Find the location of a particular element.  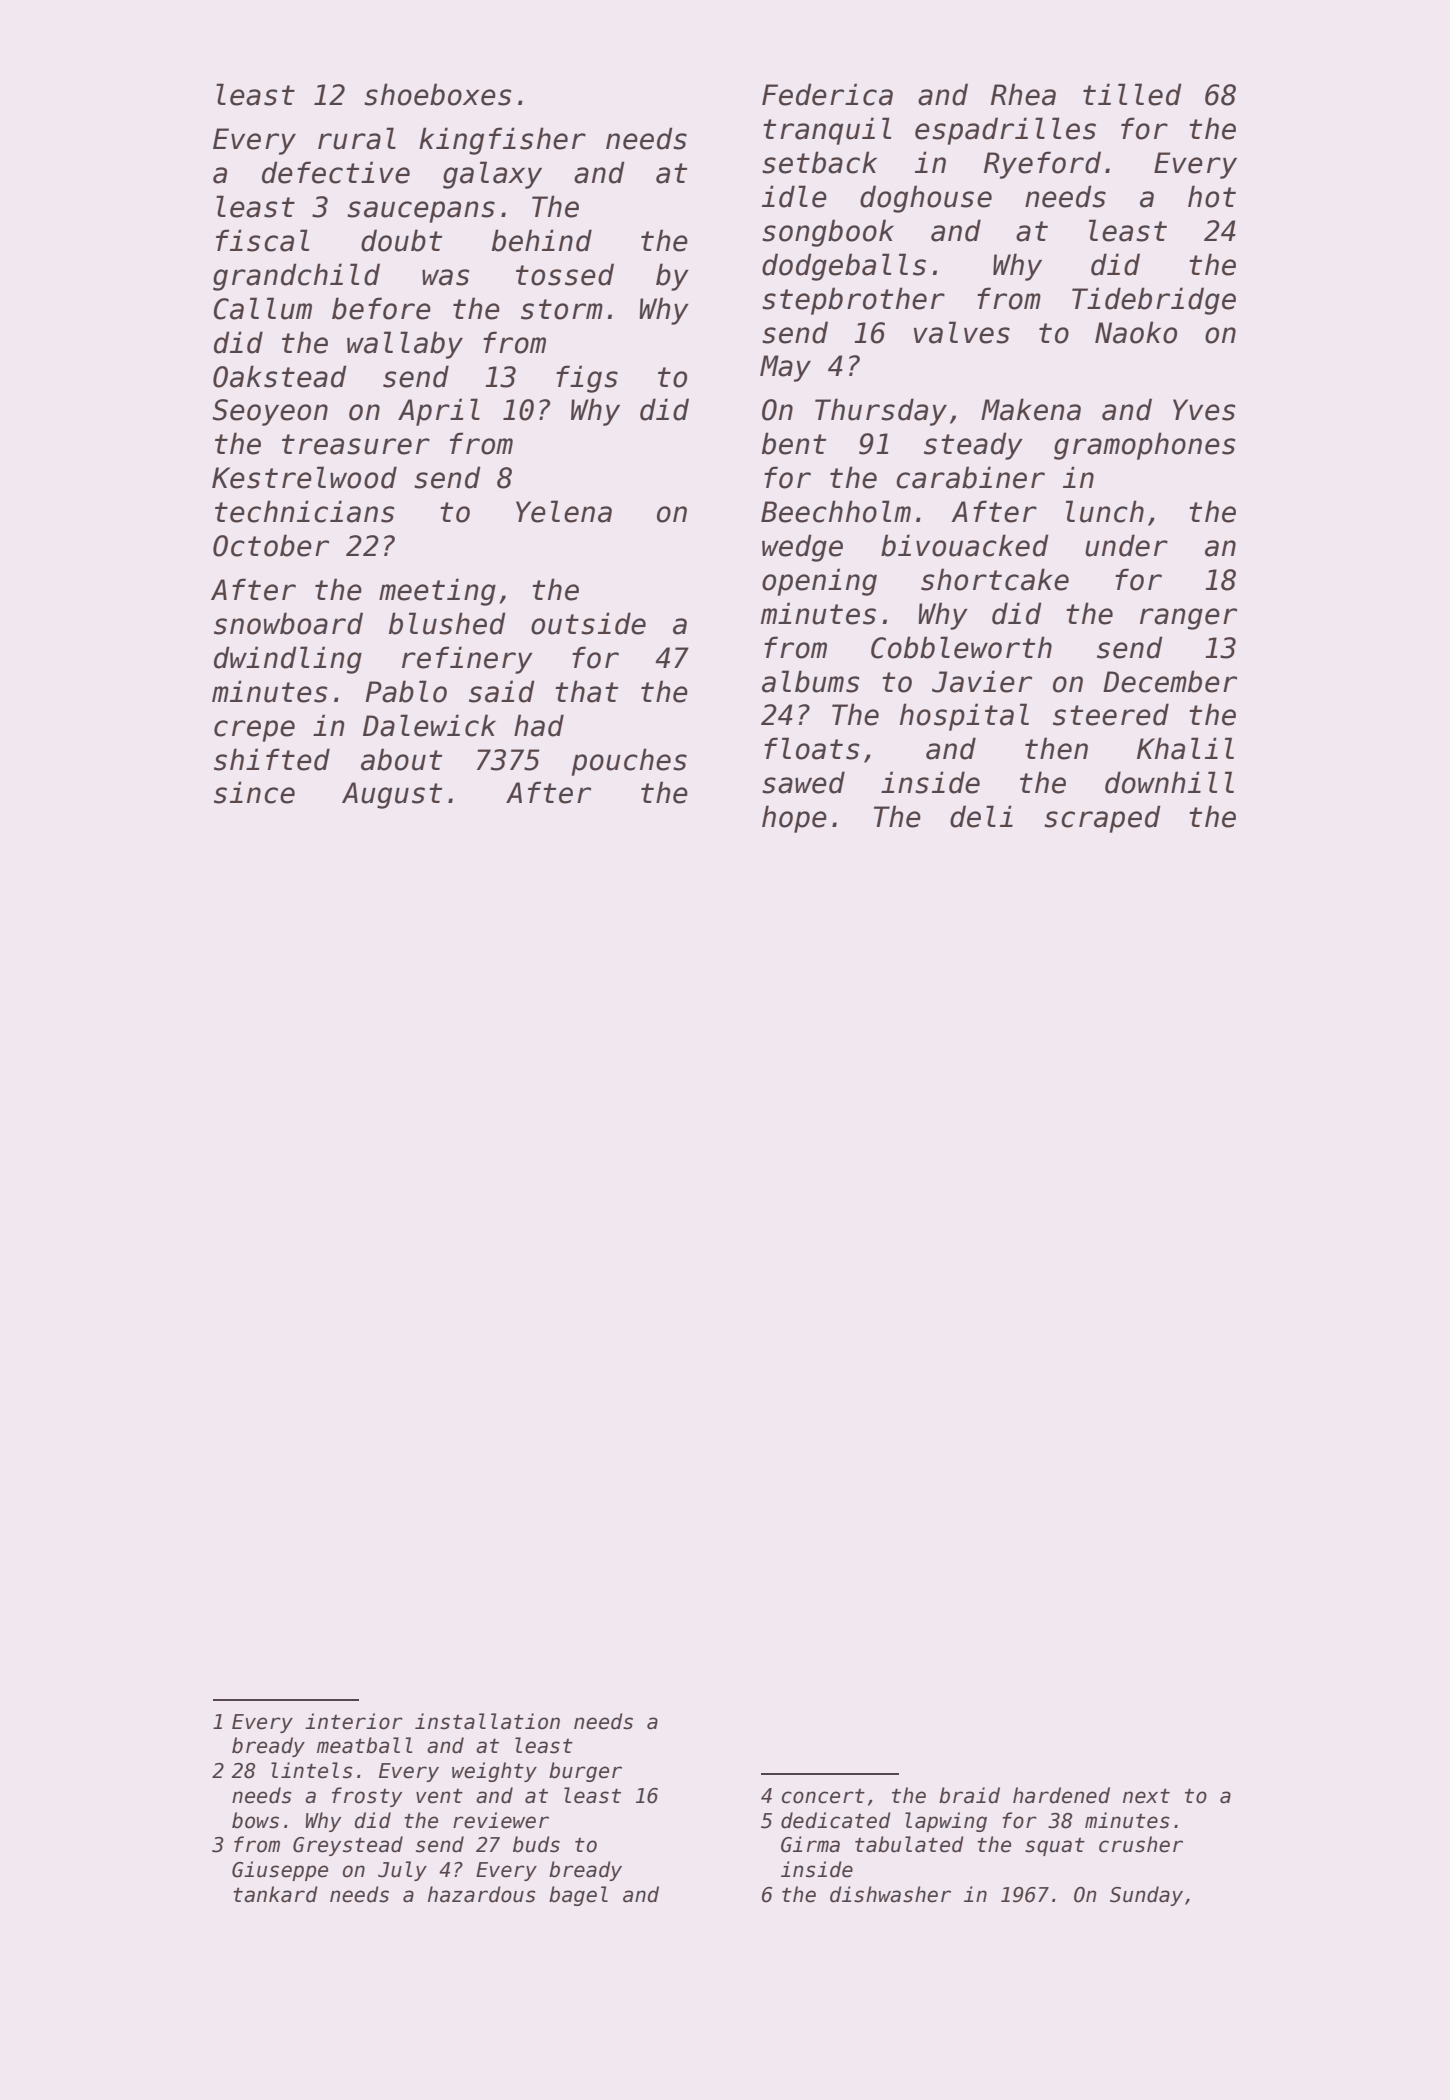

next is located at coordinates (1146, 1796).
